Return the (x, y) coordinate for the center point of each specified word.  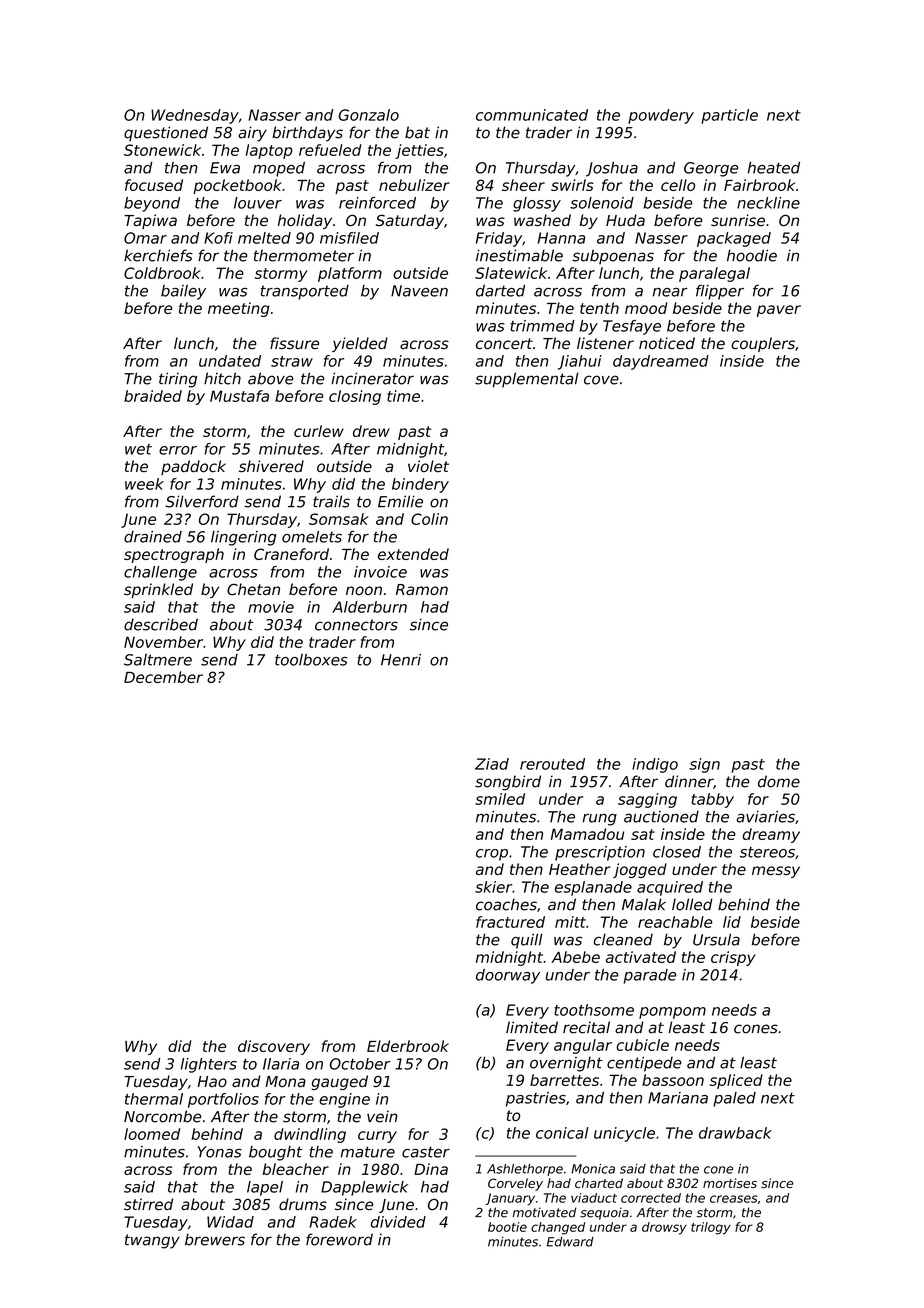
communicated (532, 115)
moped (279, 169)
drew (371, 431)
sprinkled (158, 590)
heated (774, 168)
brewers (215, 1239)
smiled (500, 799)
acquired (670, 888)
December (163, 677)
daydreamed (661, 362)
